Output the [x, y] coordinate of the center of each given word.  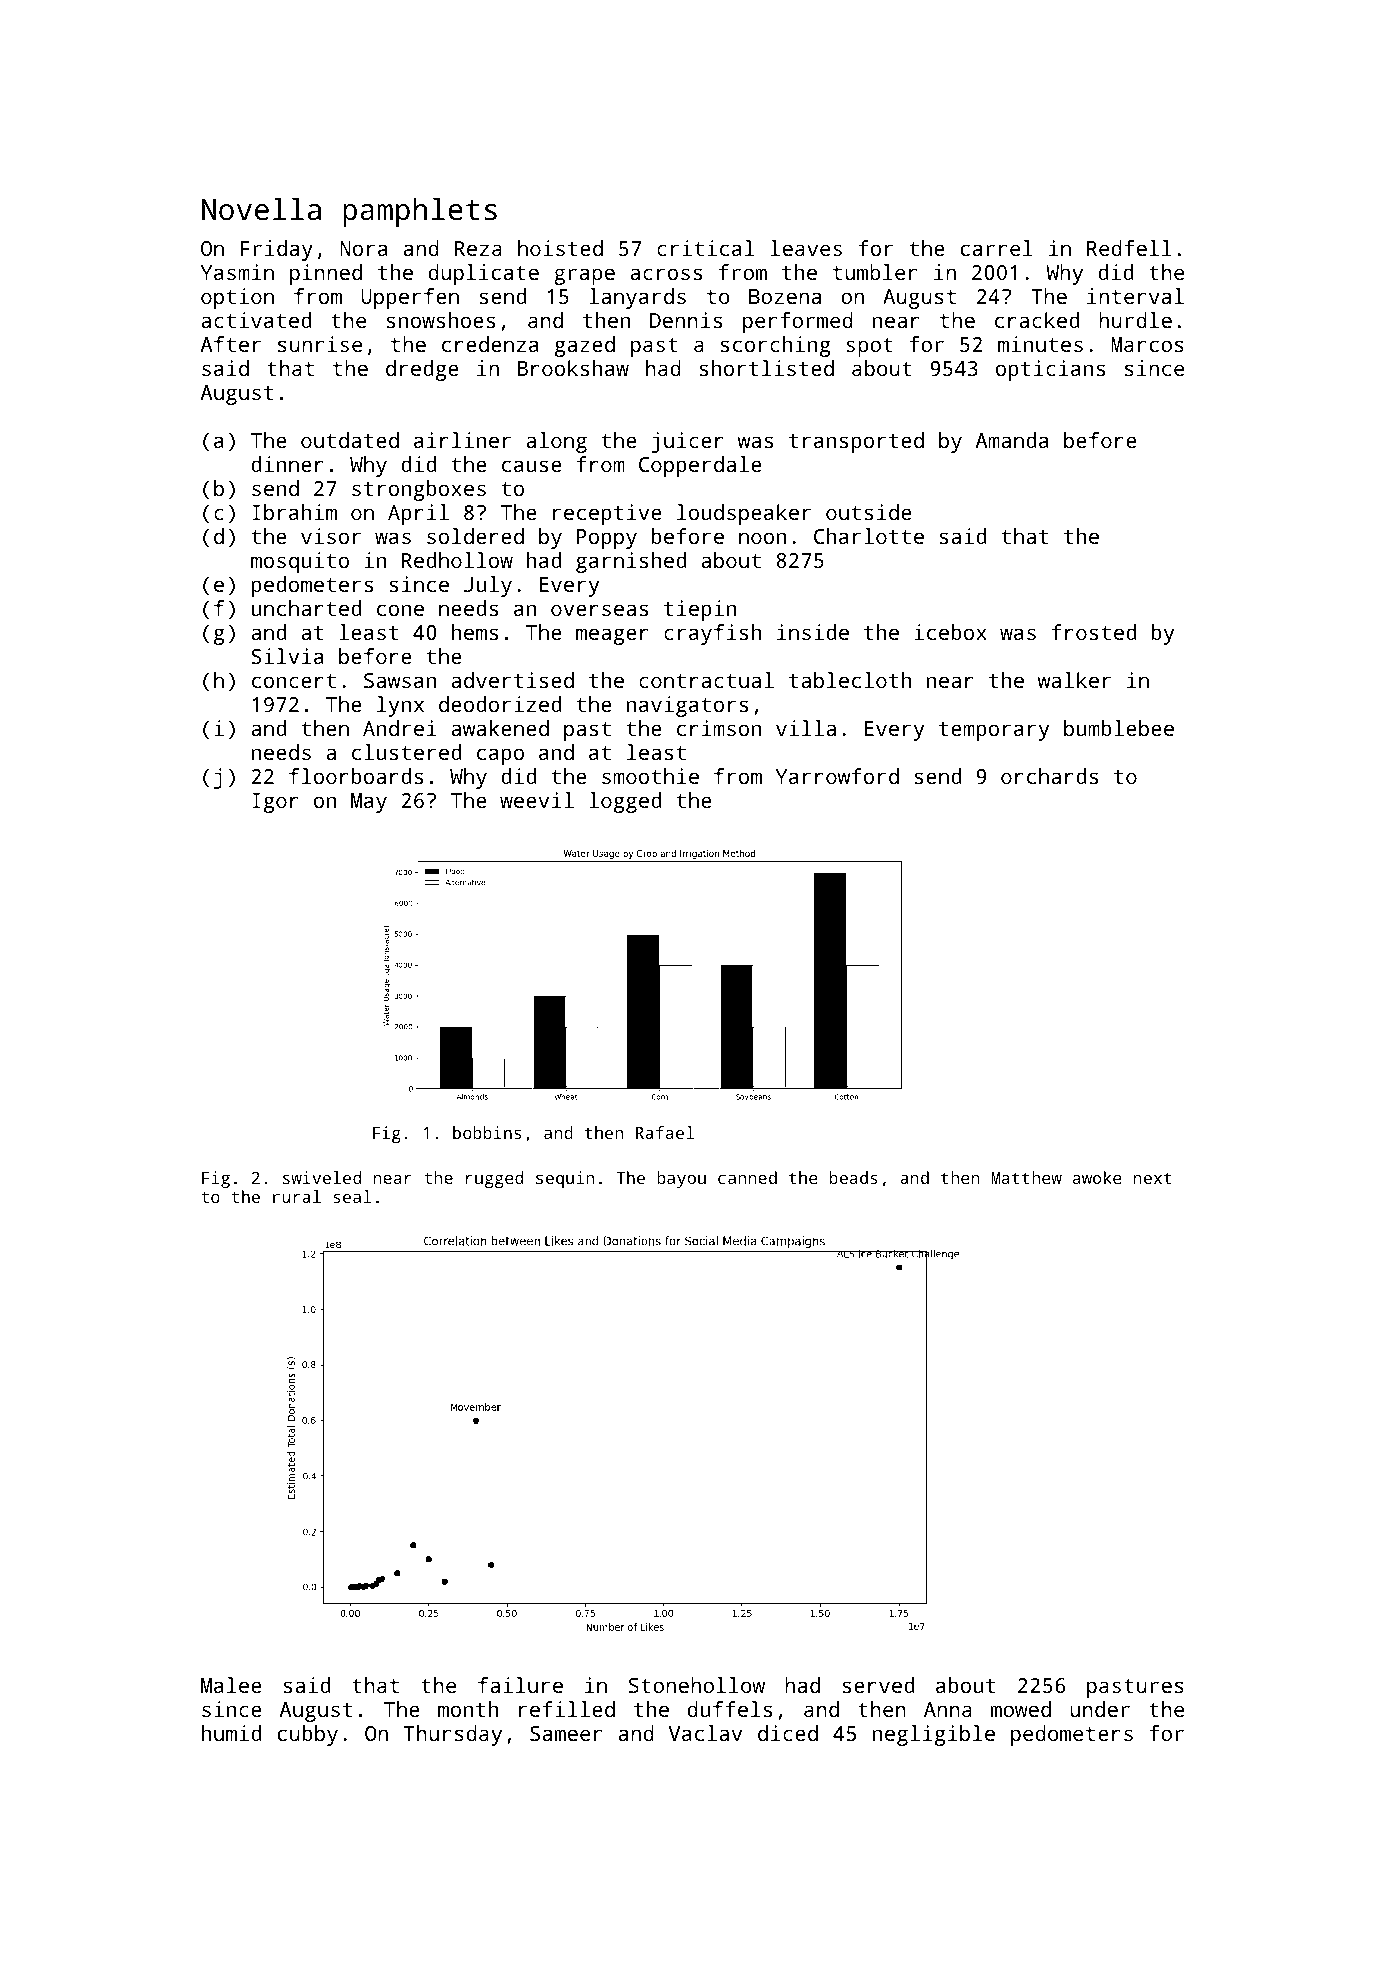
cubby [308, 1735]
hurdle [1135, 320]
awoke [1097, 1177]
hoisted [560, 248]
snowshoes [441, 320]
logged [625, 802]
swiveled [322, 1177]
